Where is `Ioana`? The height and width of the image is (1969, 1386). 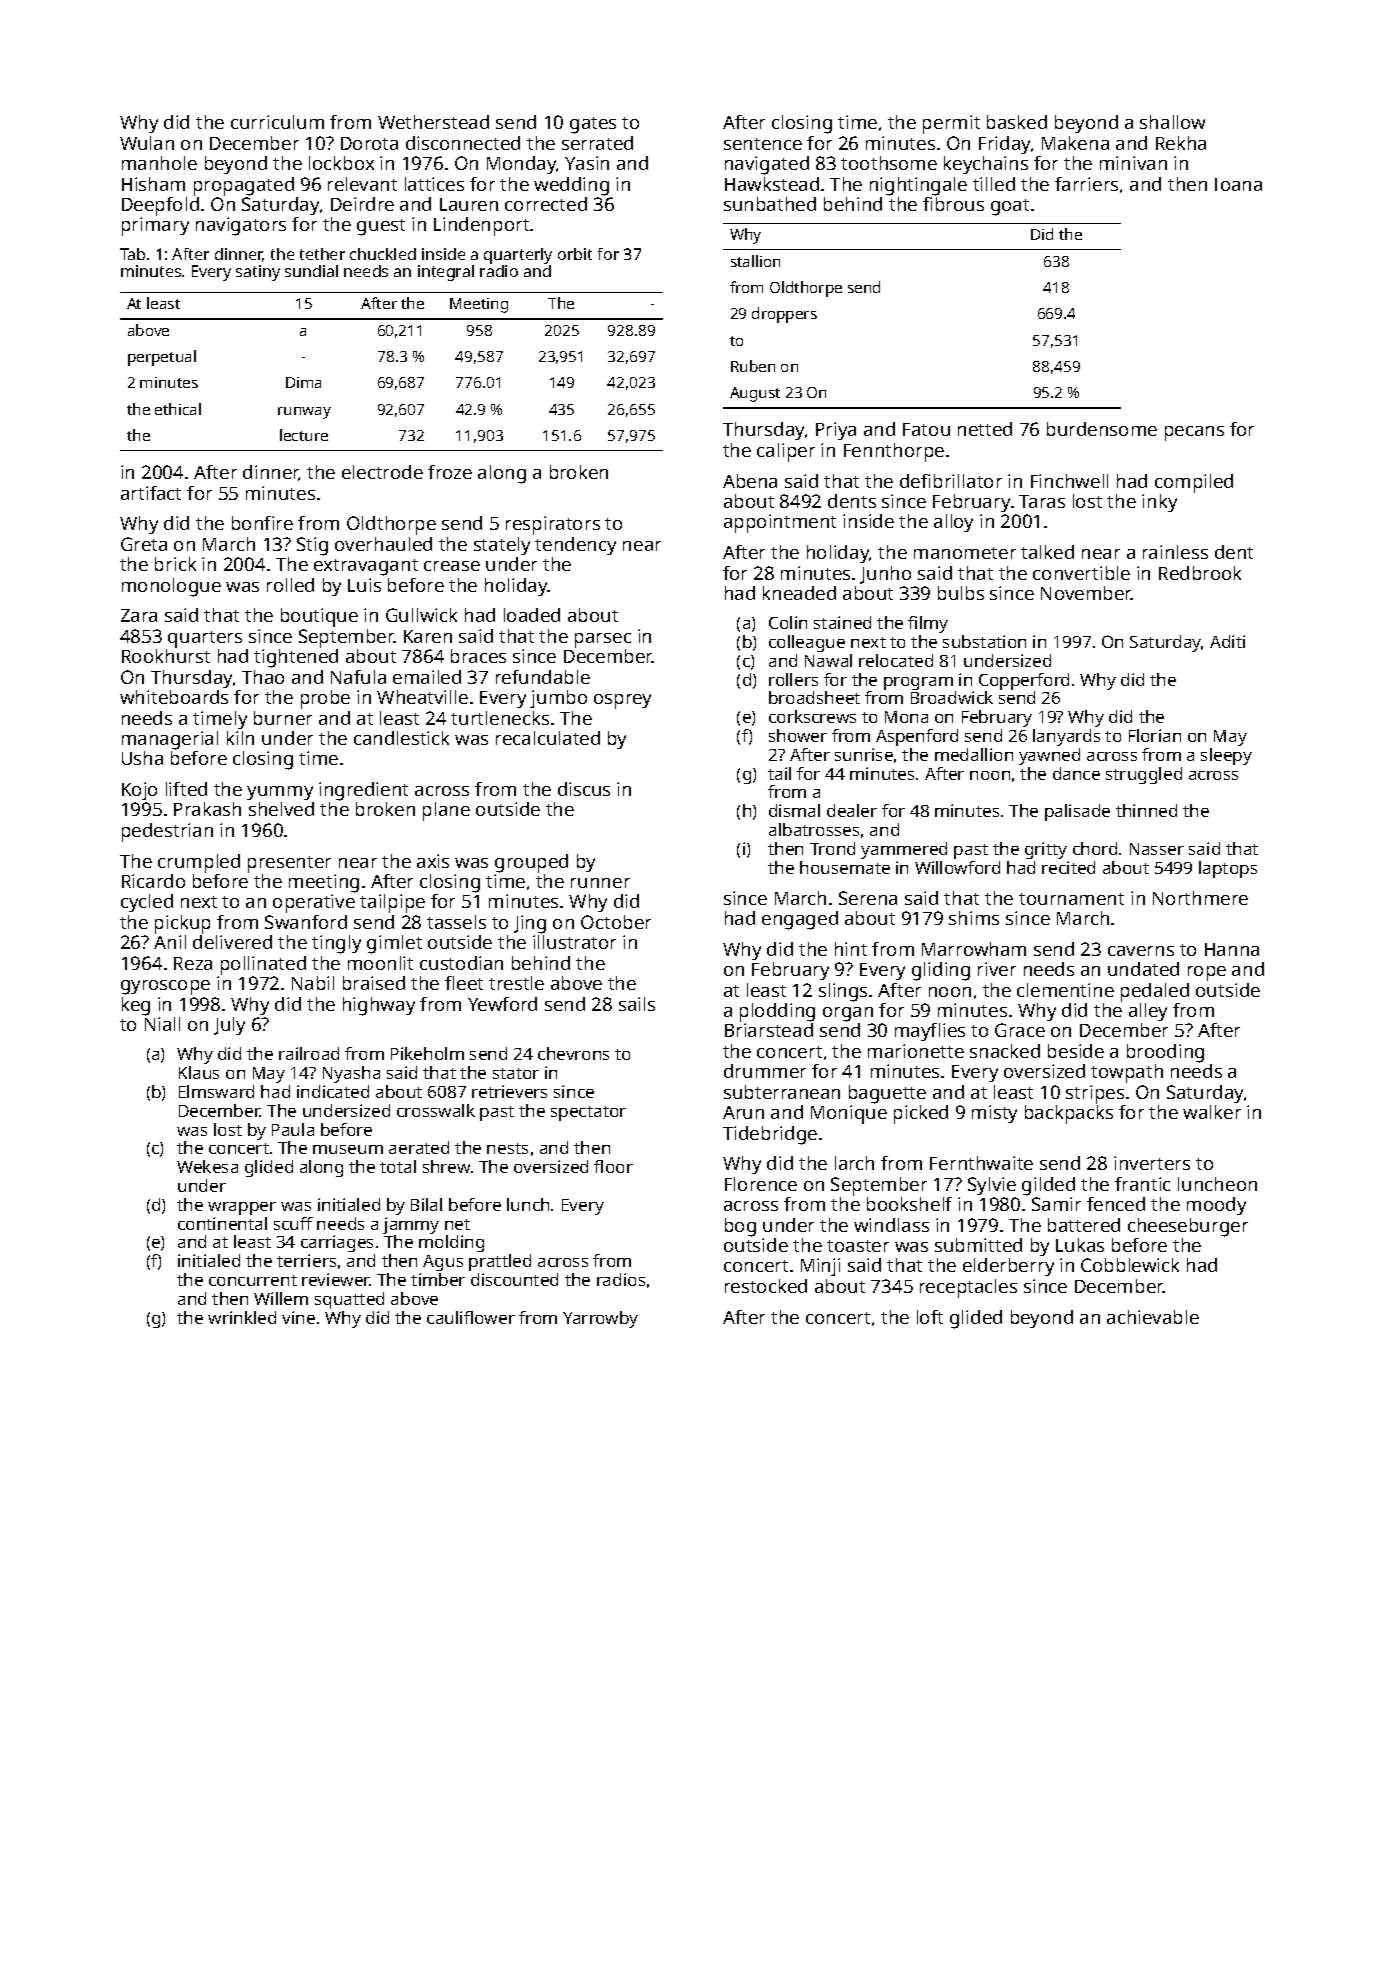
Ioana is located at coordinates (1238, 184).
